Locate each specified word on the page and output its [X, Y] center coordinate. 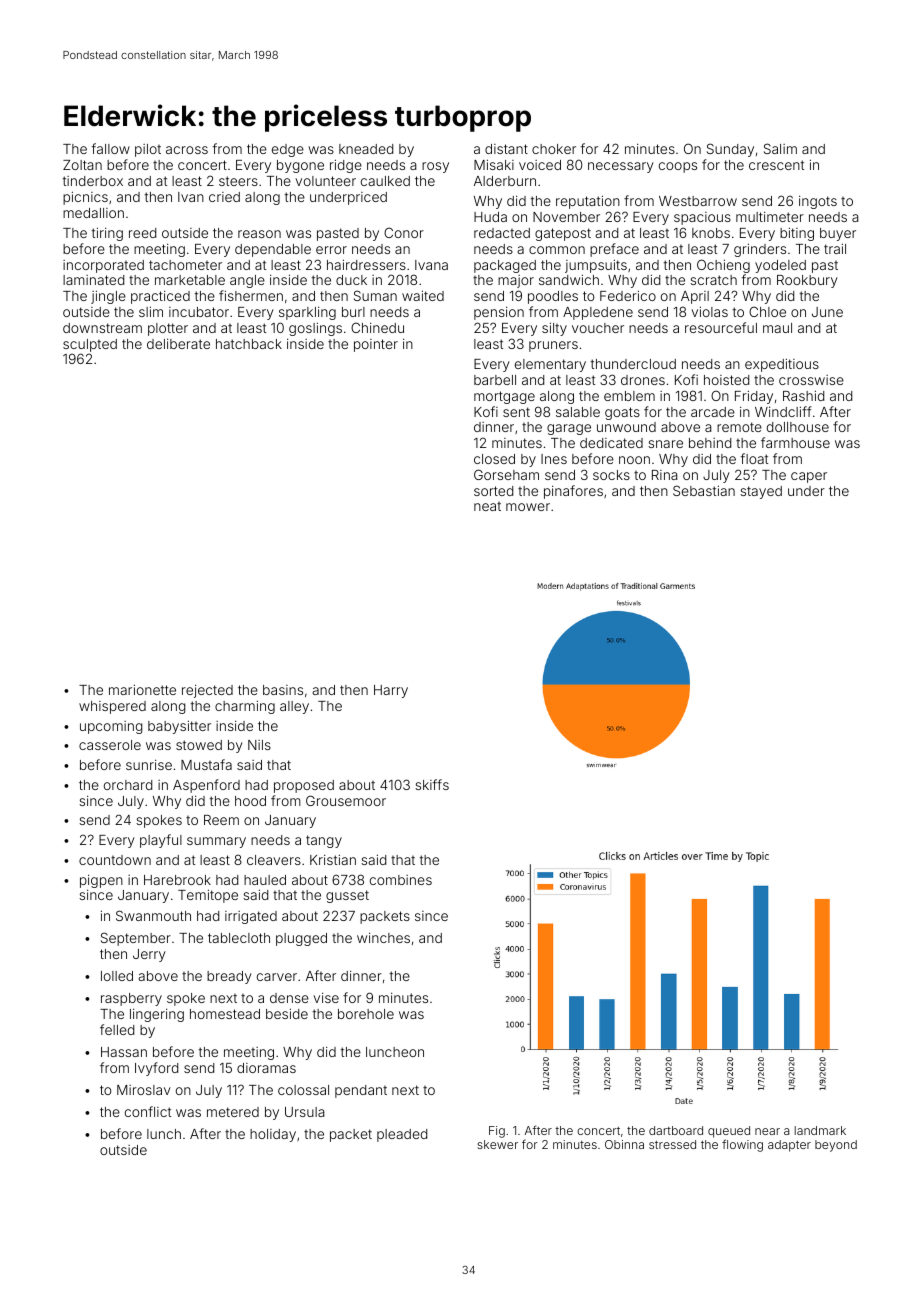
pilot [148, 150]
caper [809, 477]
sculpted [90, 345]
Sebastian [704, 490]
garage [569, 429]
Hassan [124, 1052]
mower [528, 507]
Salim [780, 148]
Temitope [208, 896]
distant [506, 149]
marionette [142, 689]
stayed [761, 492]
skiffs [432, 784]
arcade [713, 412]
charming [245, 707]
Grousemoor [346, 800]
